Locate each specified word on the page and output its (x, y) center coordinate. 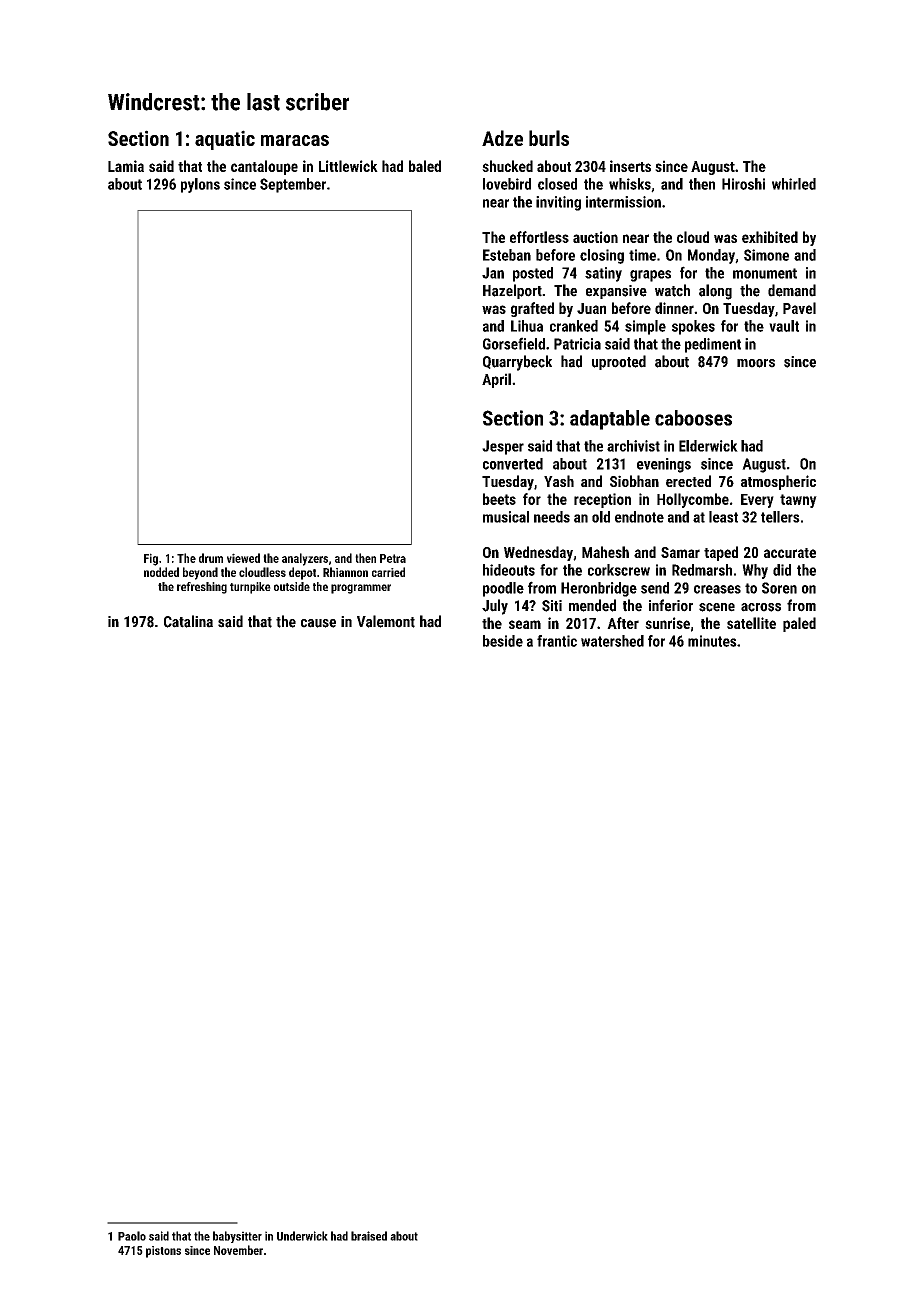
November (238, 1250)
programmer (361, 589)
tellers (780, 517)
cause (318, 623)
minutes (712, 641)
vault (784, 326)
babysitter (237, 1237)
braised (369, 1236)
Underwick (302, 1236)
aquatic (225, 140)
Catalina (188, 621)
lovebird (507, 184)
